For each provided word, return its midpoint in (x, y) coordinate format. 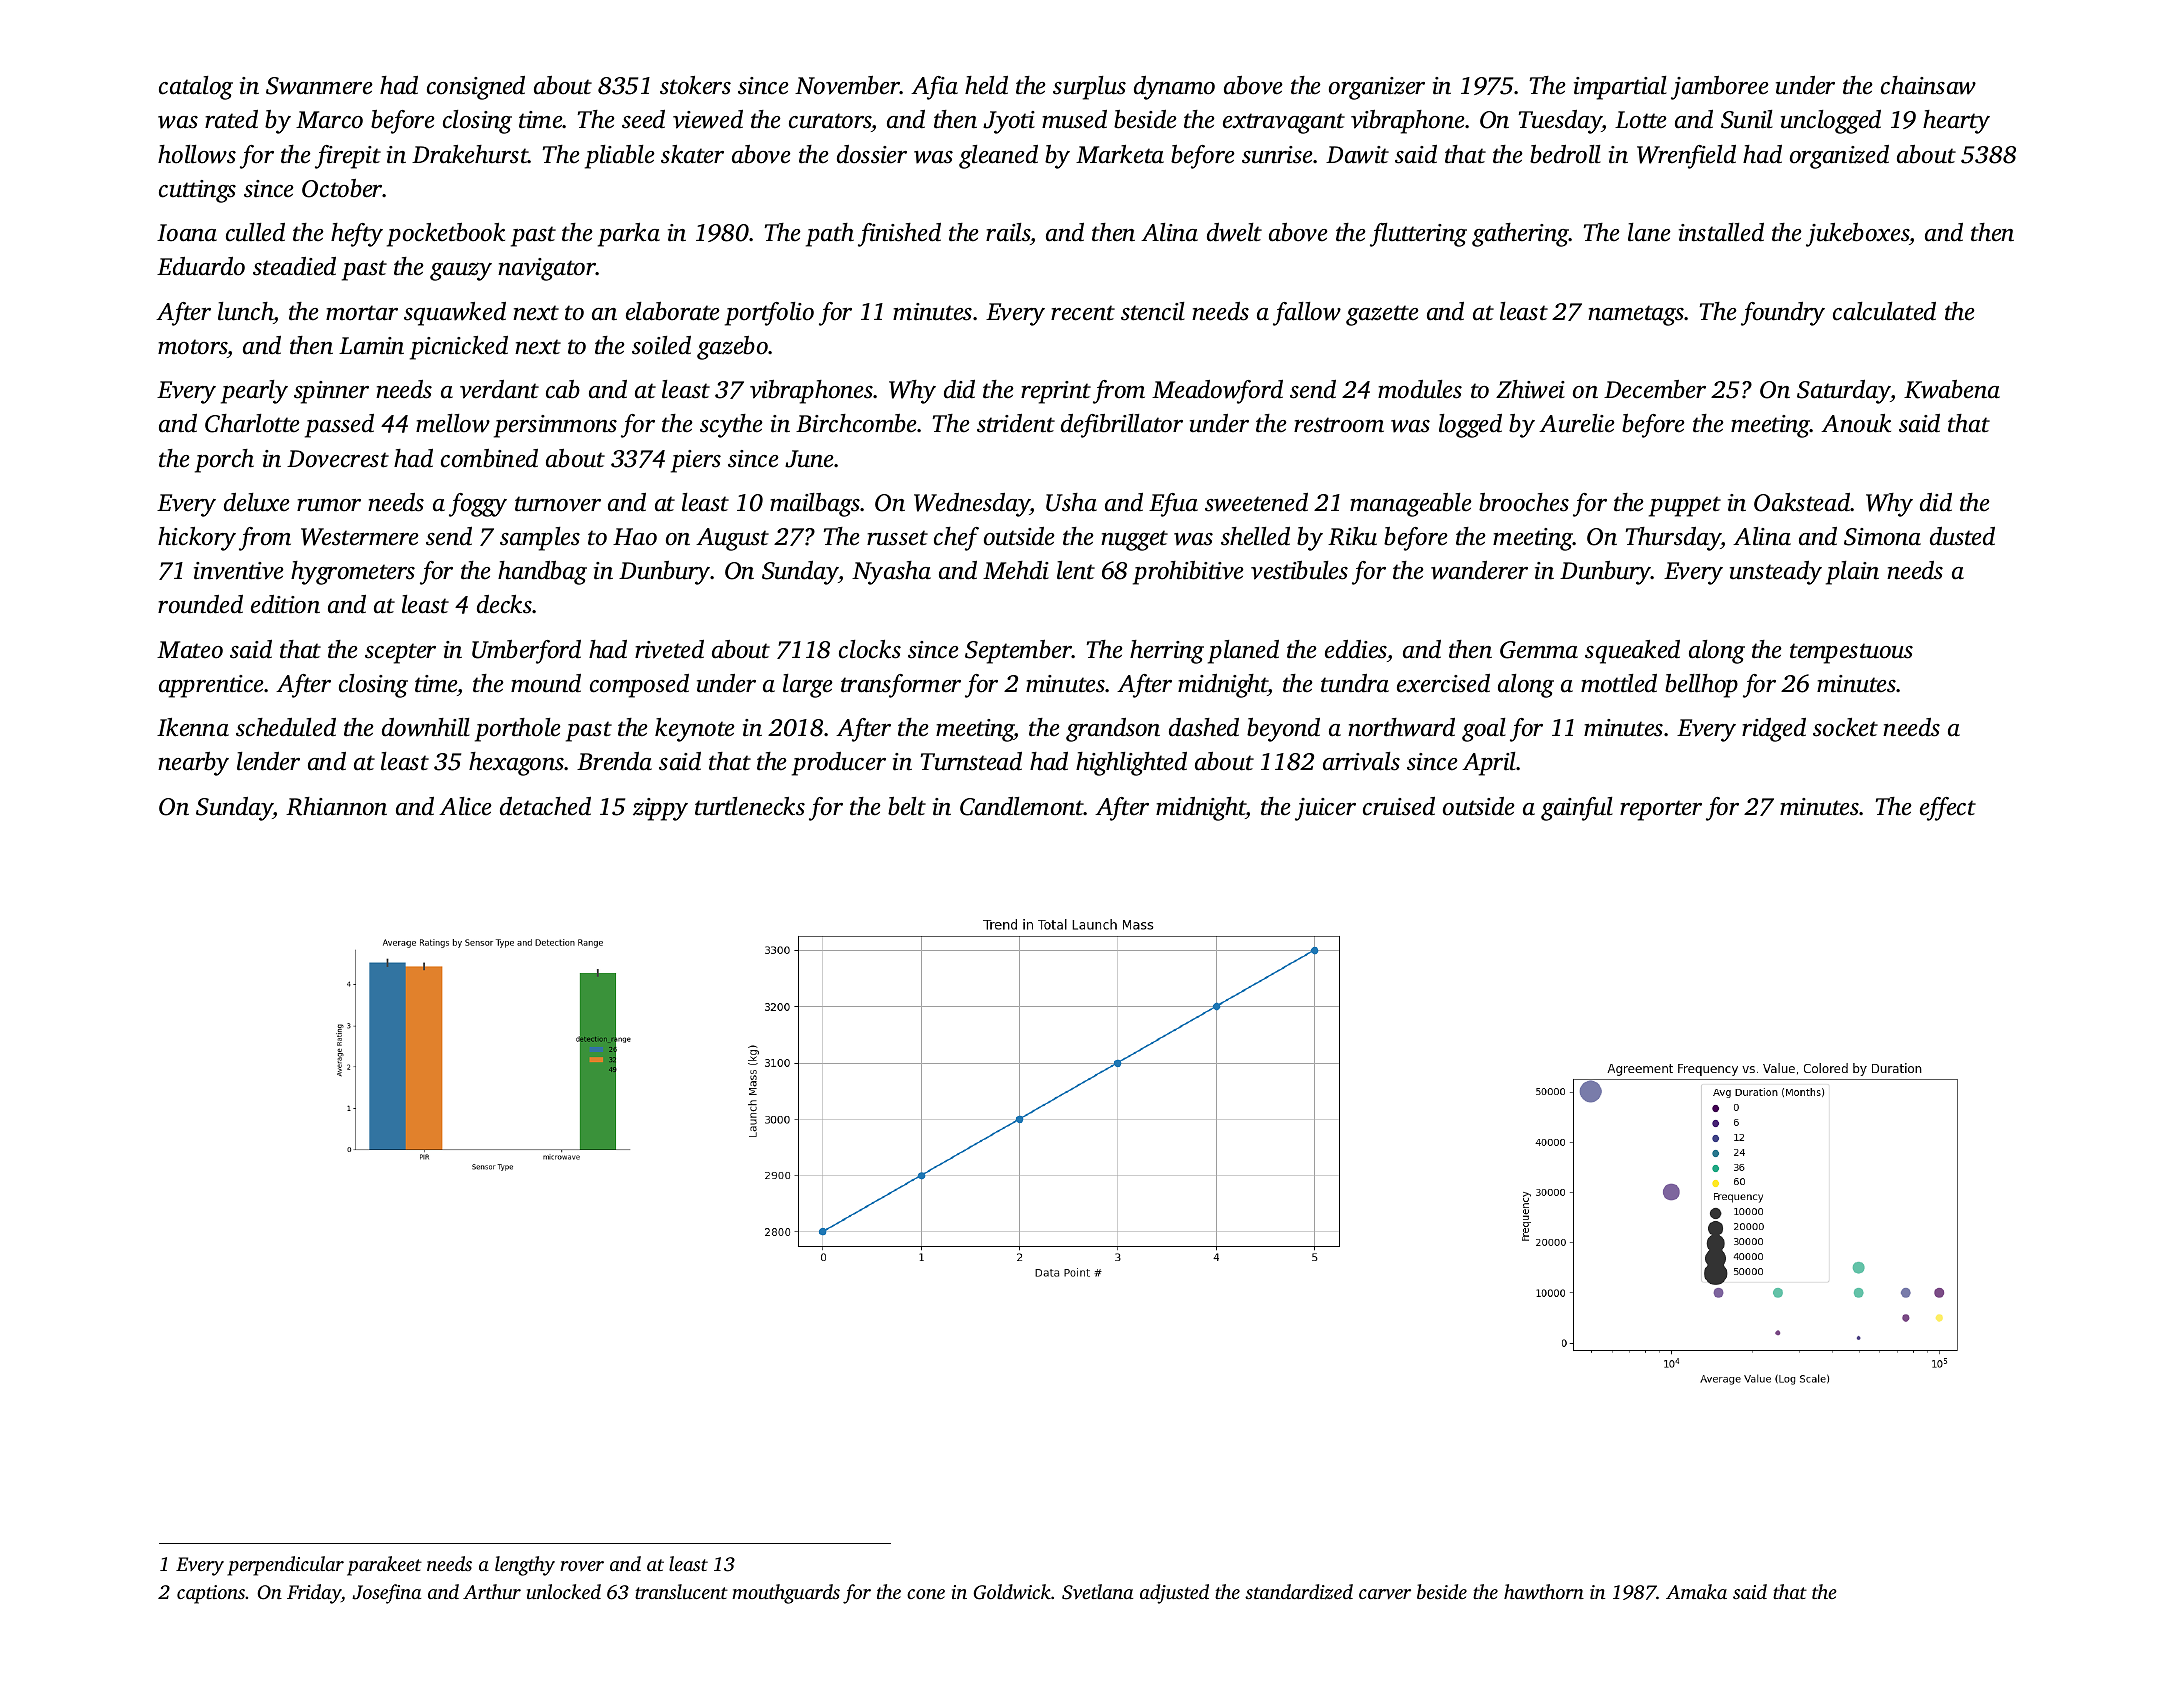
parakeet (384, 1566)
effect (1948, 809)
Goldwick (1012, 1592)
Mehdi (1016, 570)
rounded (200, 604)
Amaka (1696, 1591)
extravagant (1284, 123)
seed (643, 119)
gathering (1520, 235)
